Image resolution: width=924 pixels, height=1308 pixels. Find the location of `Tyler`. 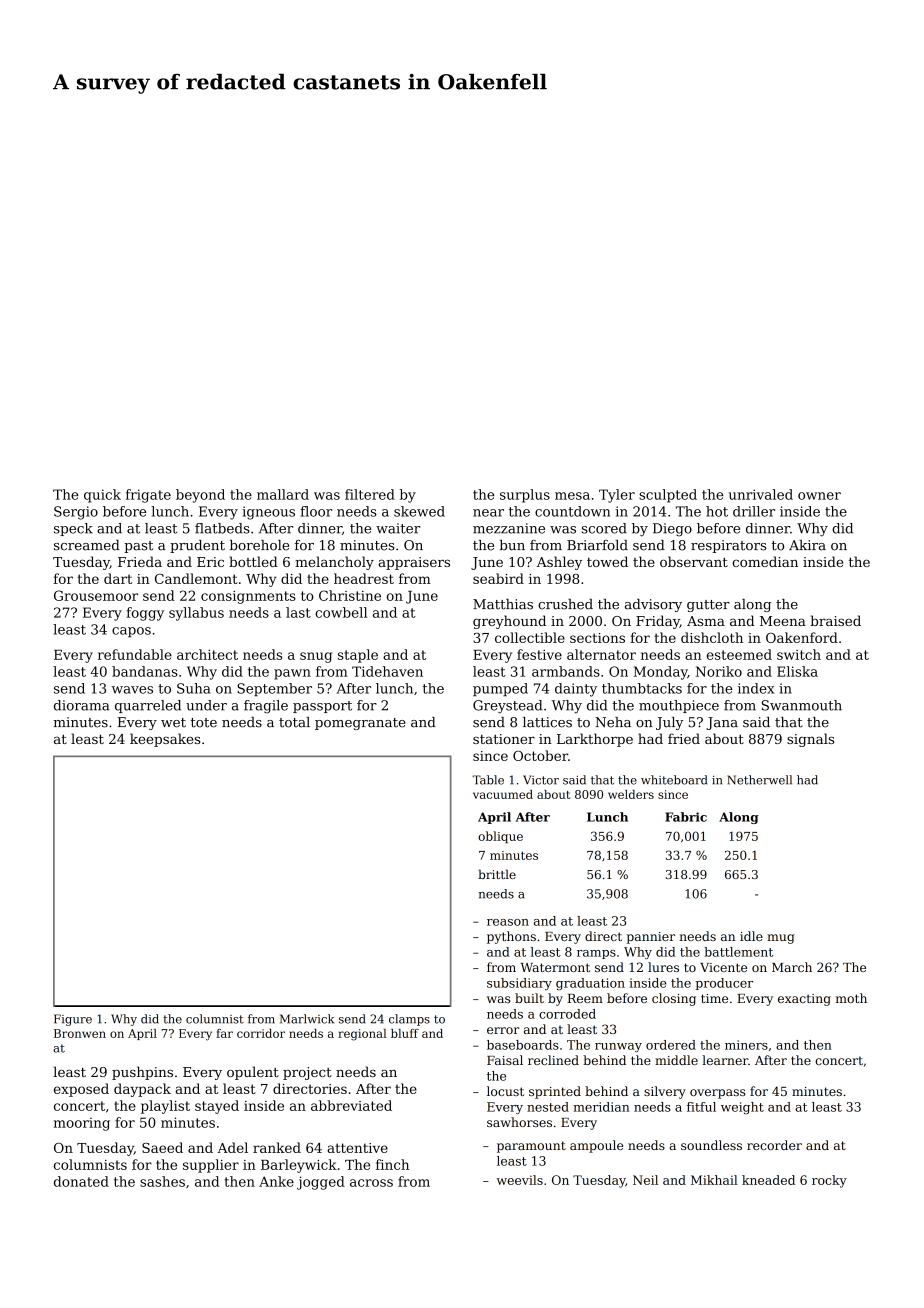

Tyler is located at coordinates (617, 496).
